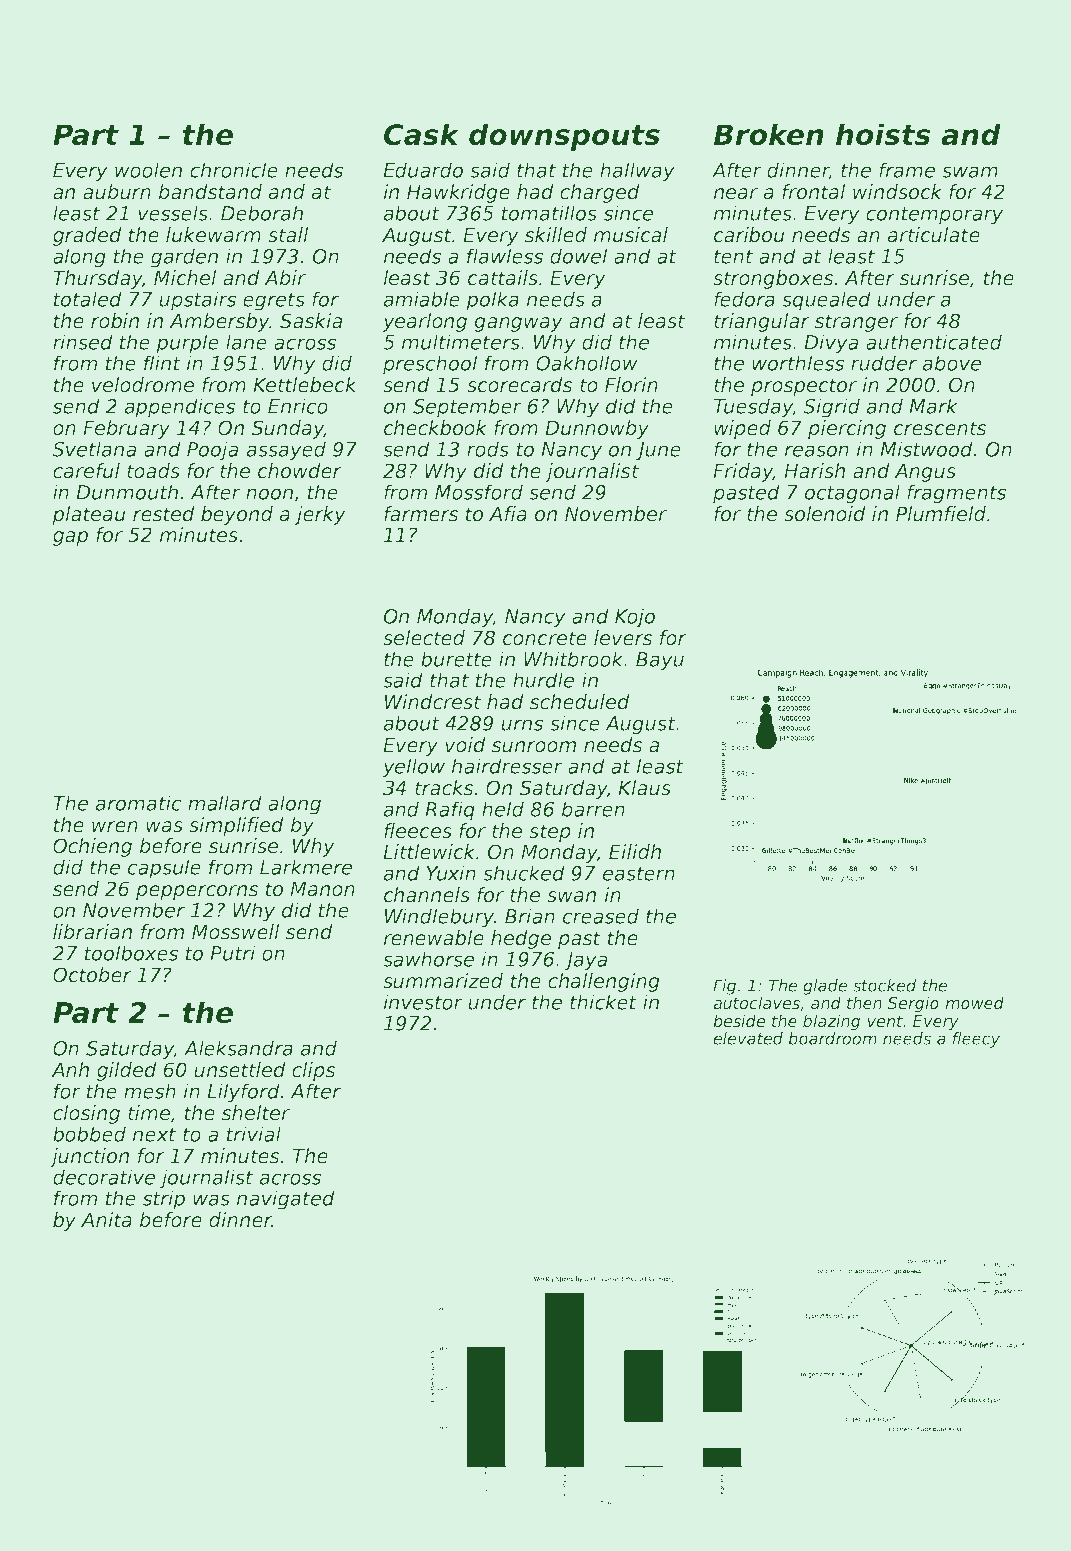 This image has height=1551, width=1071. I want to click on Hawkridge, so click(458, 193).
